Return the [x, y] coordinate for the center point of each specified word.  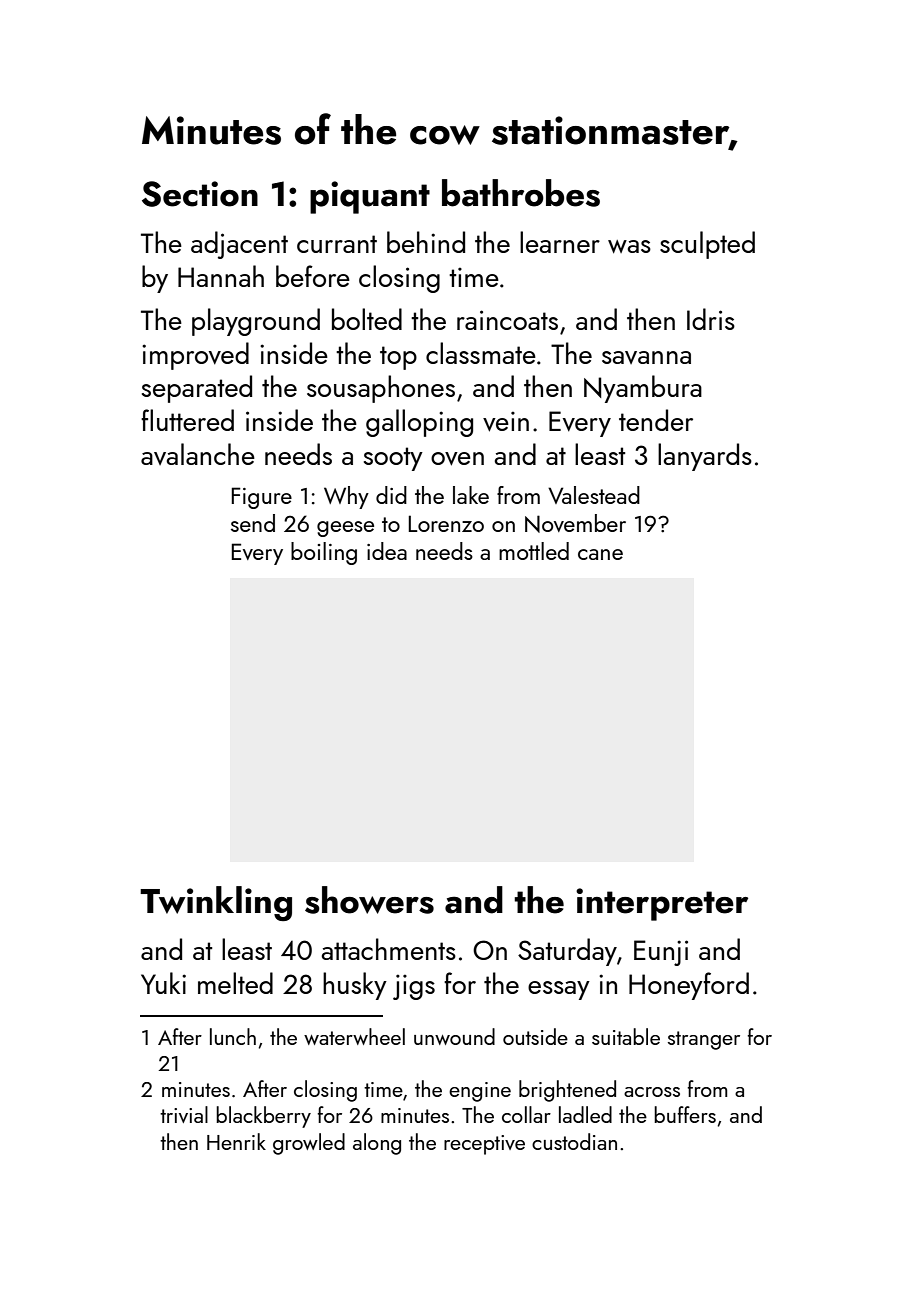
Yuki [163, 983]
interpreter [662, 904]
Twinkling [216, 903]
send [253, 523]
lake [471, 495]
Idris [711, 319]
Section [200, 194]
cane [600, 554]
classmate [481, 353]
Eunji [661, 953]
